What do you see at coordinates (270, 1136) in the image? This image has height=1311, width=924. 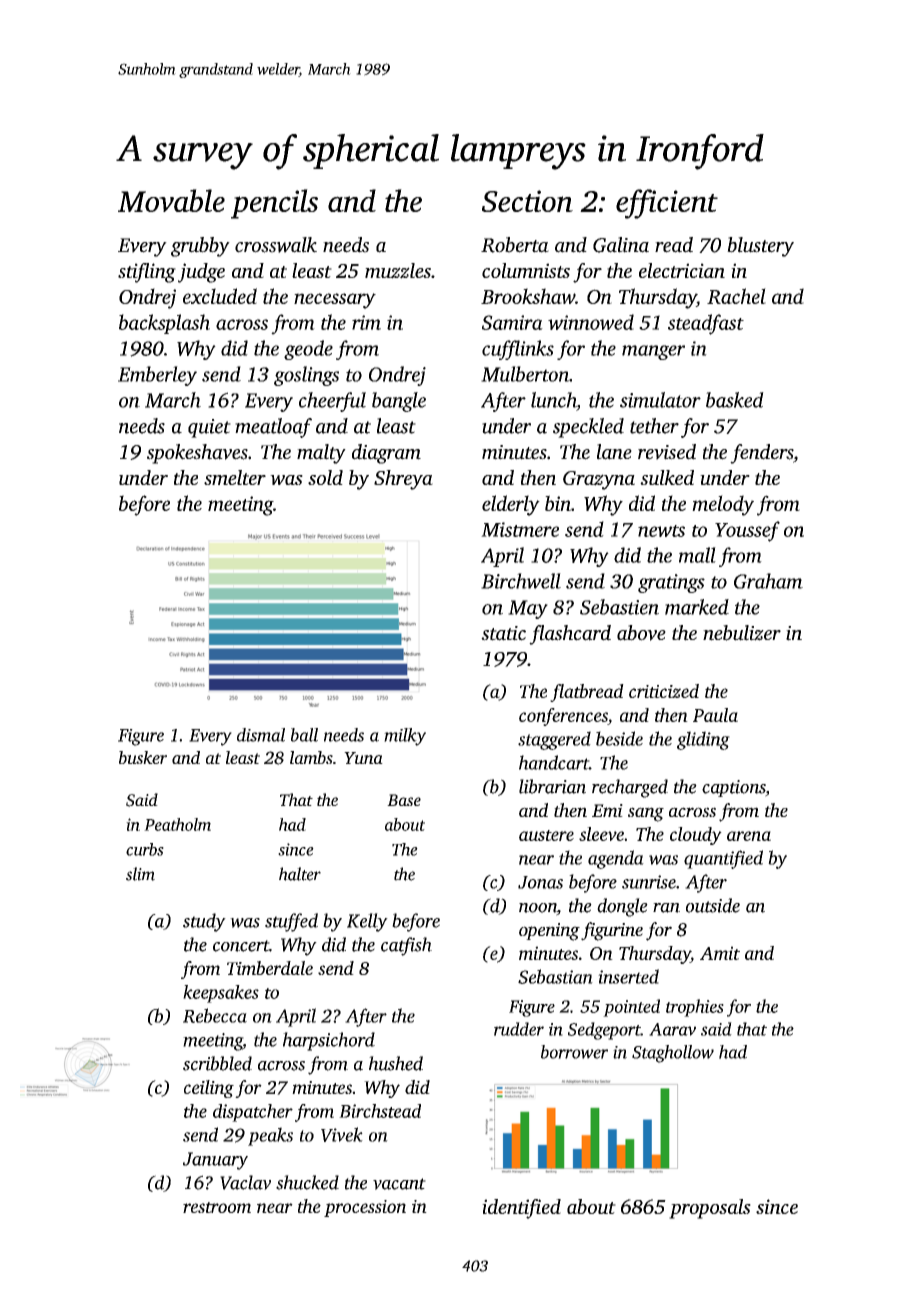 I see `peaks` at bounding box center [270, 1136].
